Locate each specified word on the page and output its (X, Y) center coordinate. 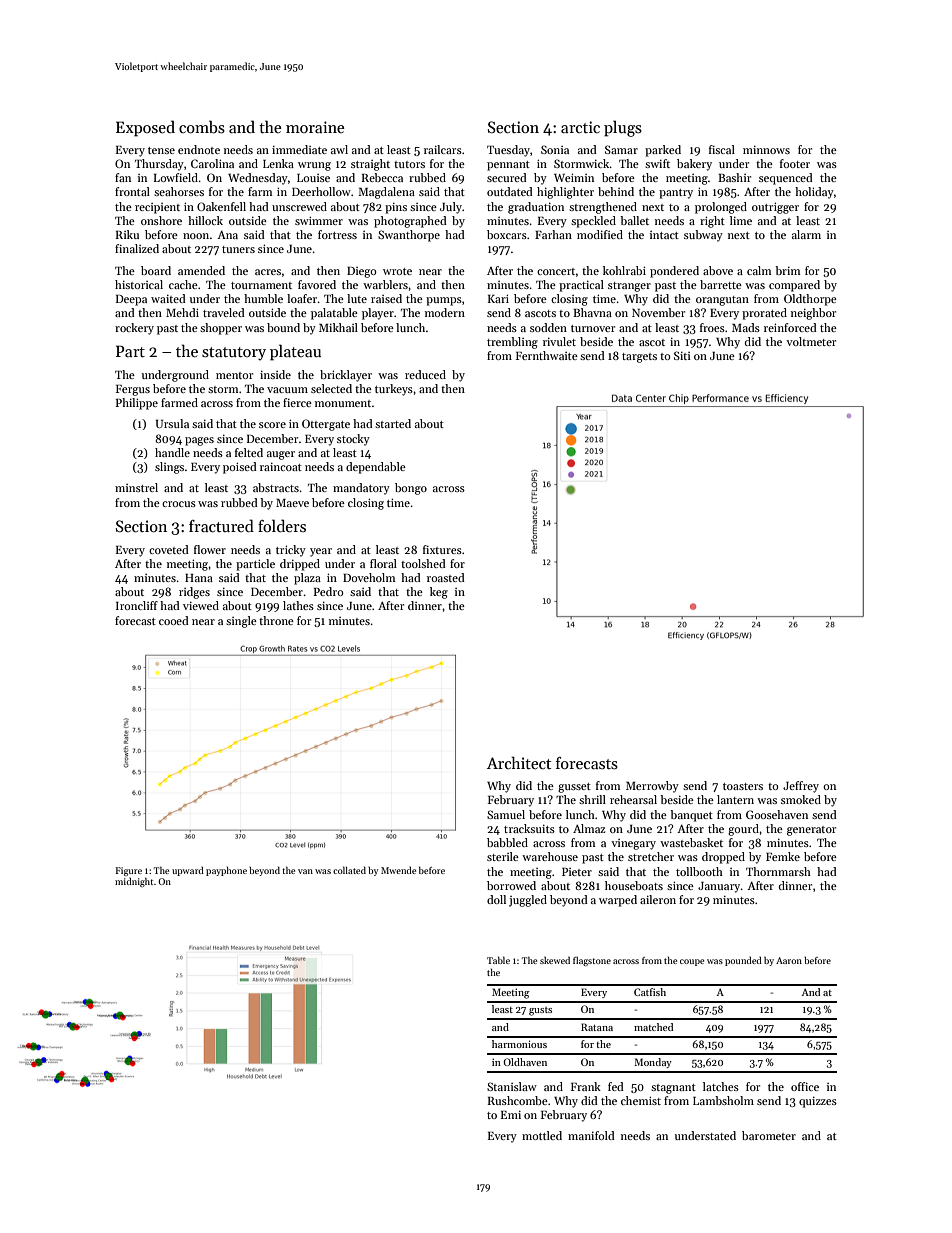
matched (653, 1027)
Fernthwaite (547, 355)
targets (639, 358)
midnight (134, 882)
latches (721, 1086)
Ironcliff (137, 605)
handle (172, 452)
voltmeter (811, 341)
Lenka (278, 163)
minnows (766, 150)
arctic (580, 127)
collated (349, 870)
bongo (411, 489)
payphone (226, 871)
